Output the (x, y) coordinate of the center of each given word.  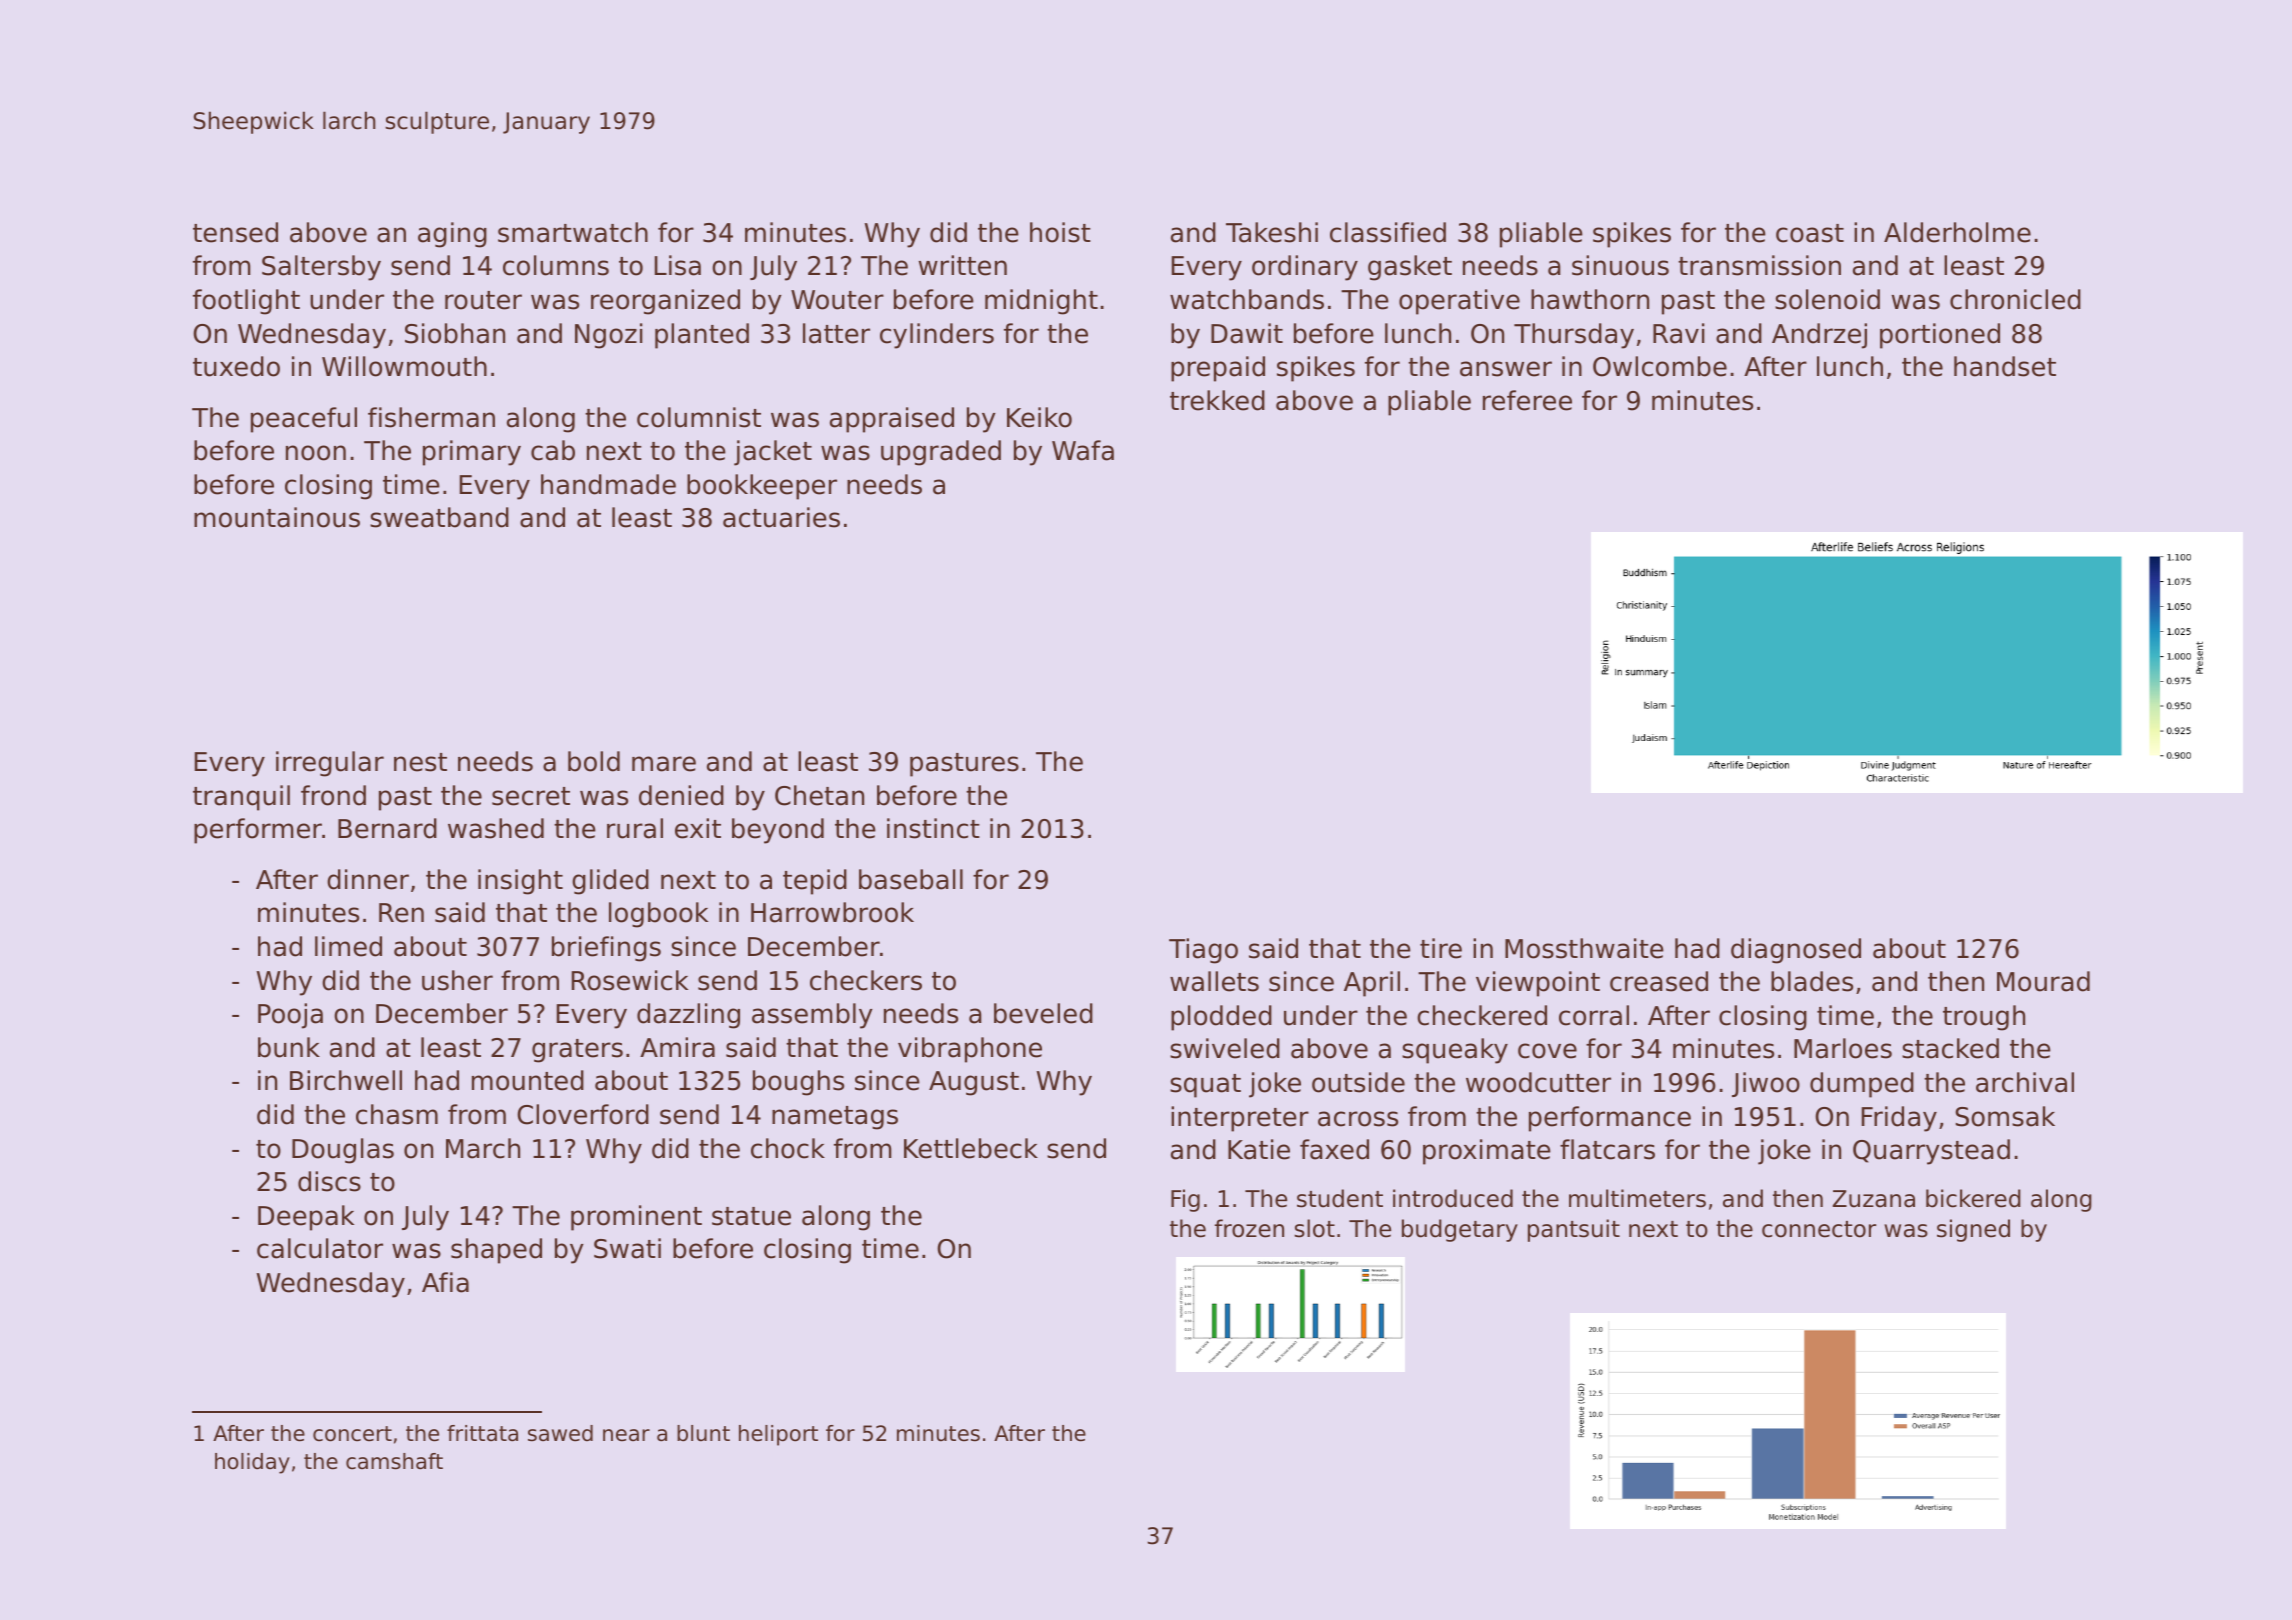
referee (1527, 400)
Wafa (1083, 450)
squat (1205, 1086)
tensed (235, 232)
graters (577, 1051)
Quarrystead (1931, 1152)
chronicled (2015, 299)
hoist (1060, 232)
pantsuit (1574, 1230)
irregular (330, 764)
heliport (778, 1435)
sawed (560, 1433)
